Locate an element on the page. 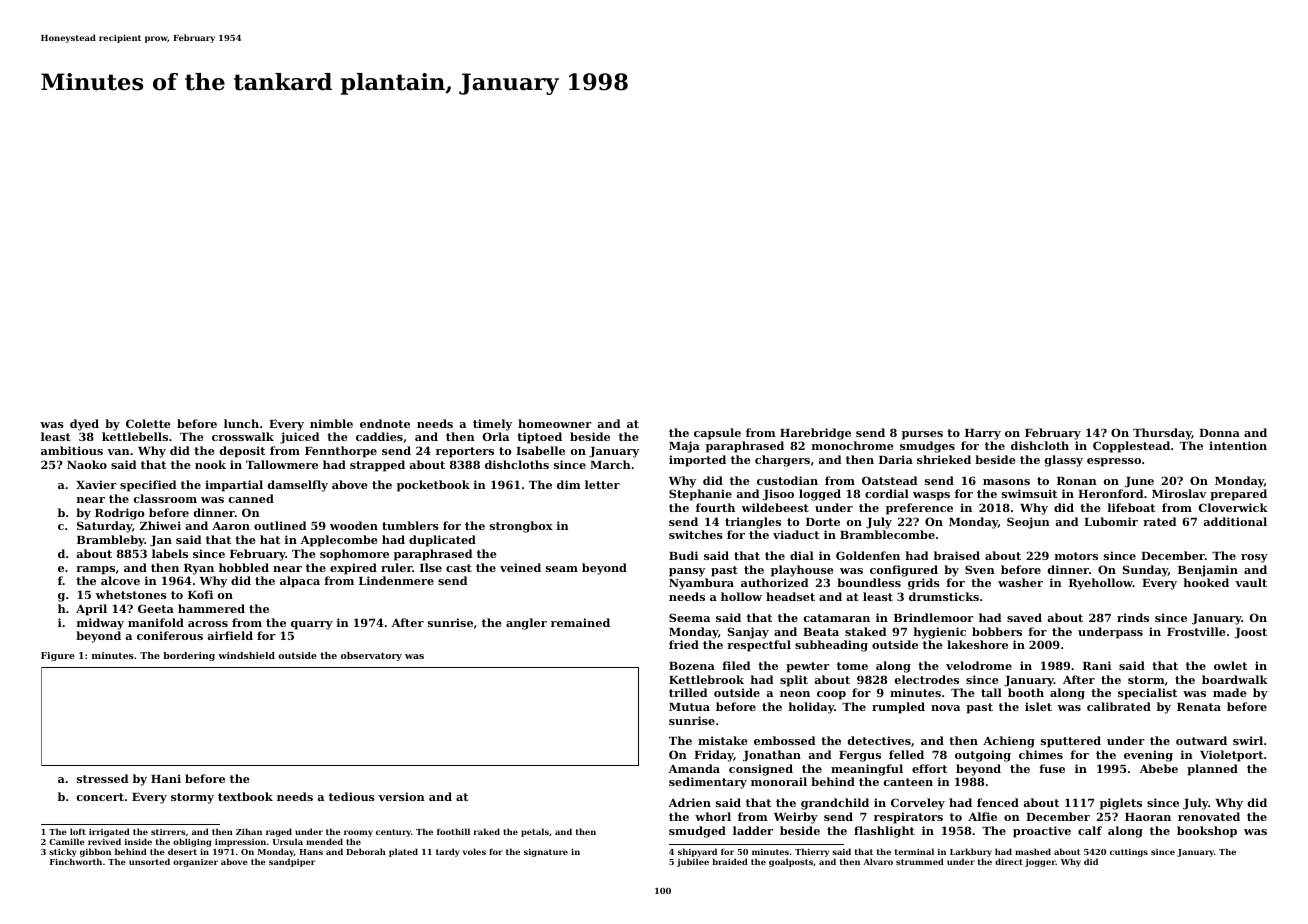 The height and width of the document is (924, 1308). tedious is located at coordinates (352, 796).
